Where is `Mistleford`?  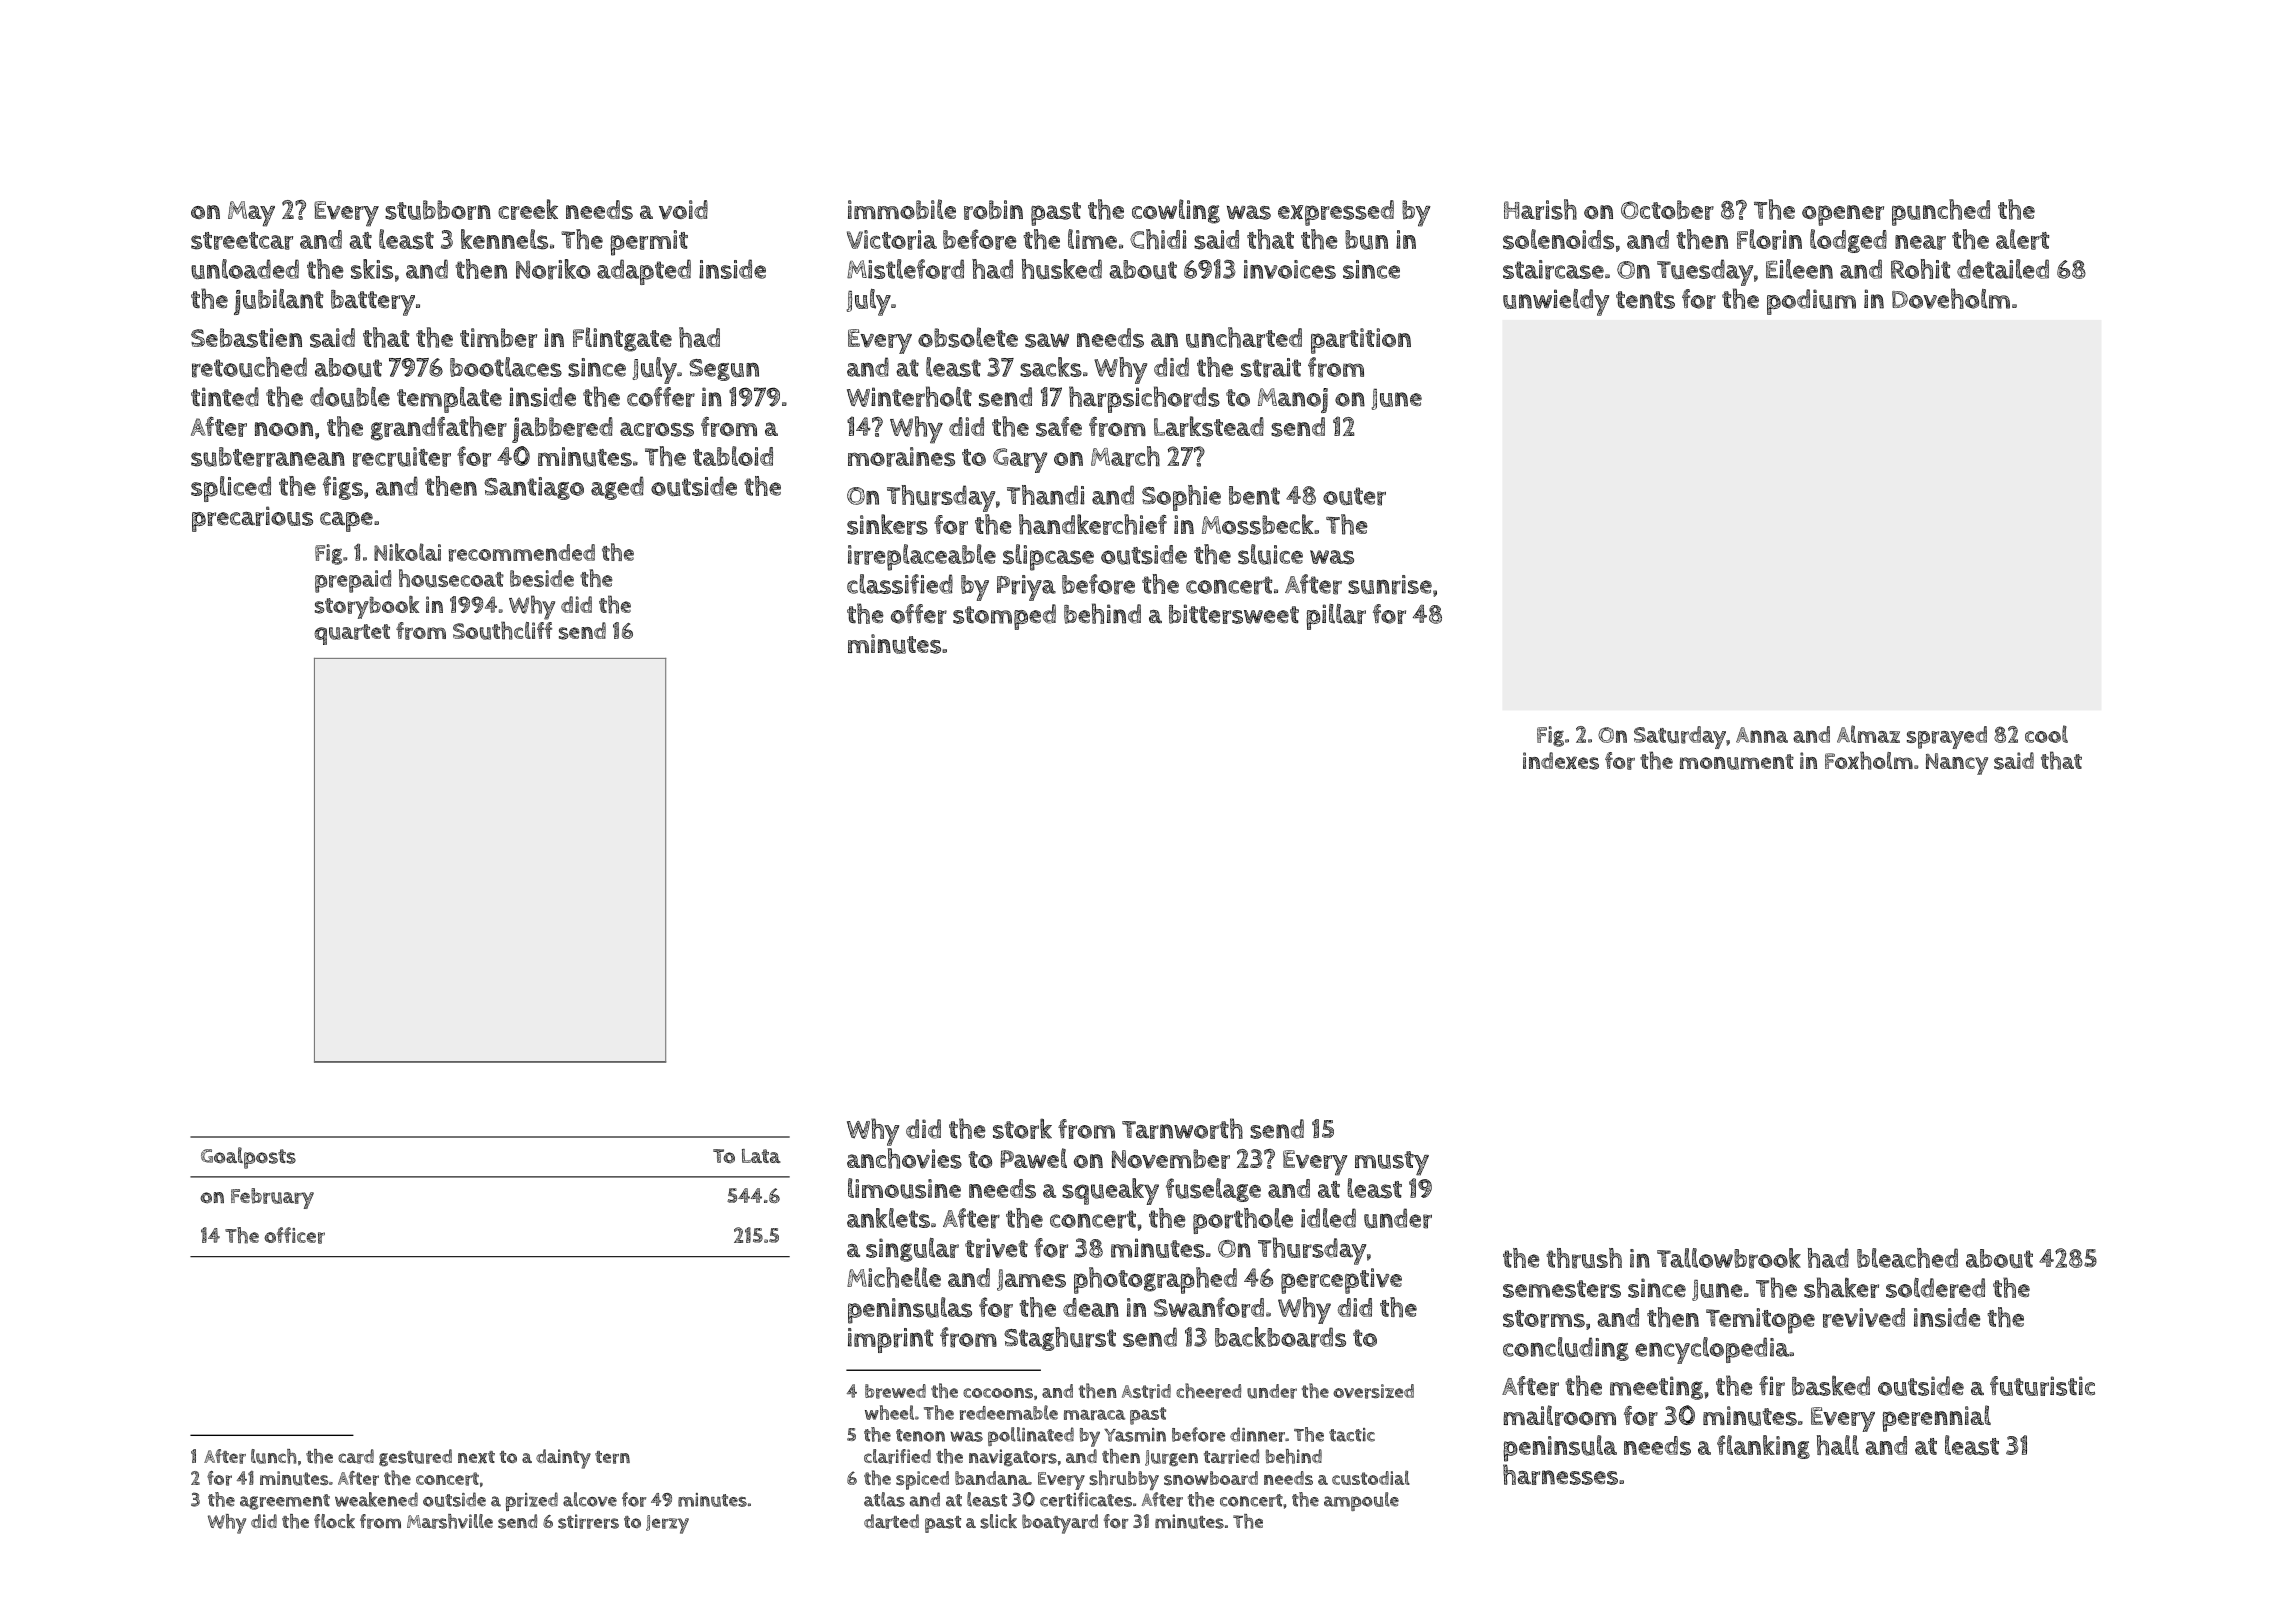
Mistleford is located at coordinates (905, 269).
